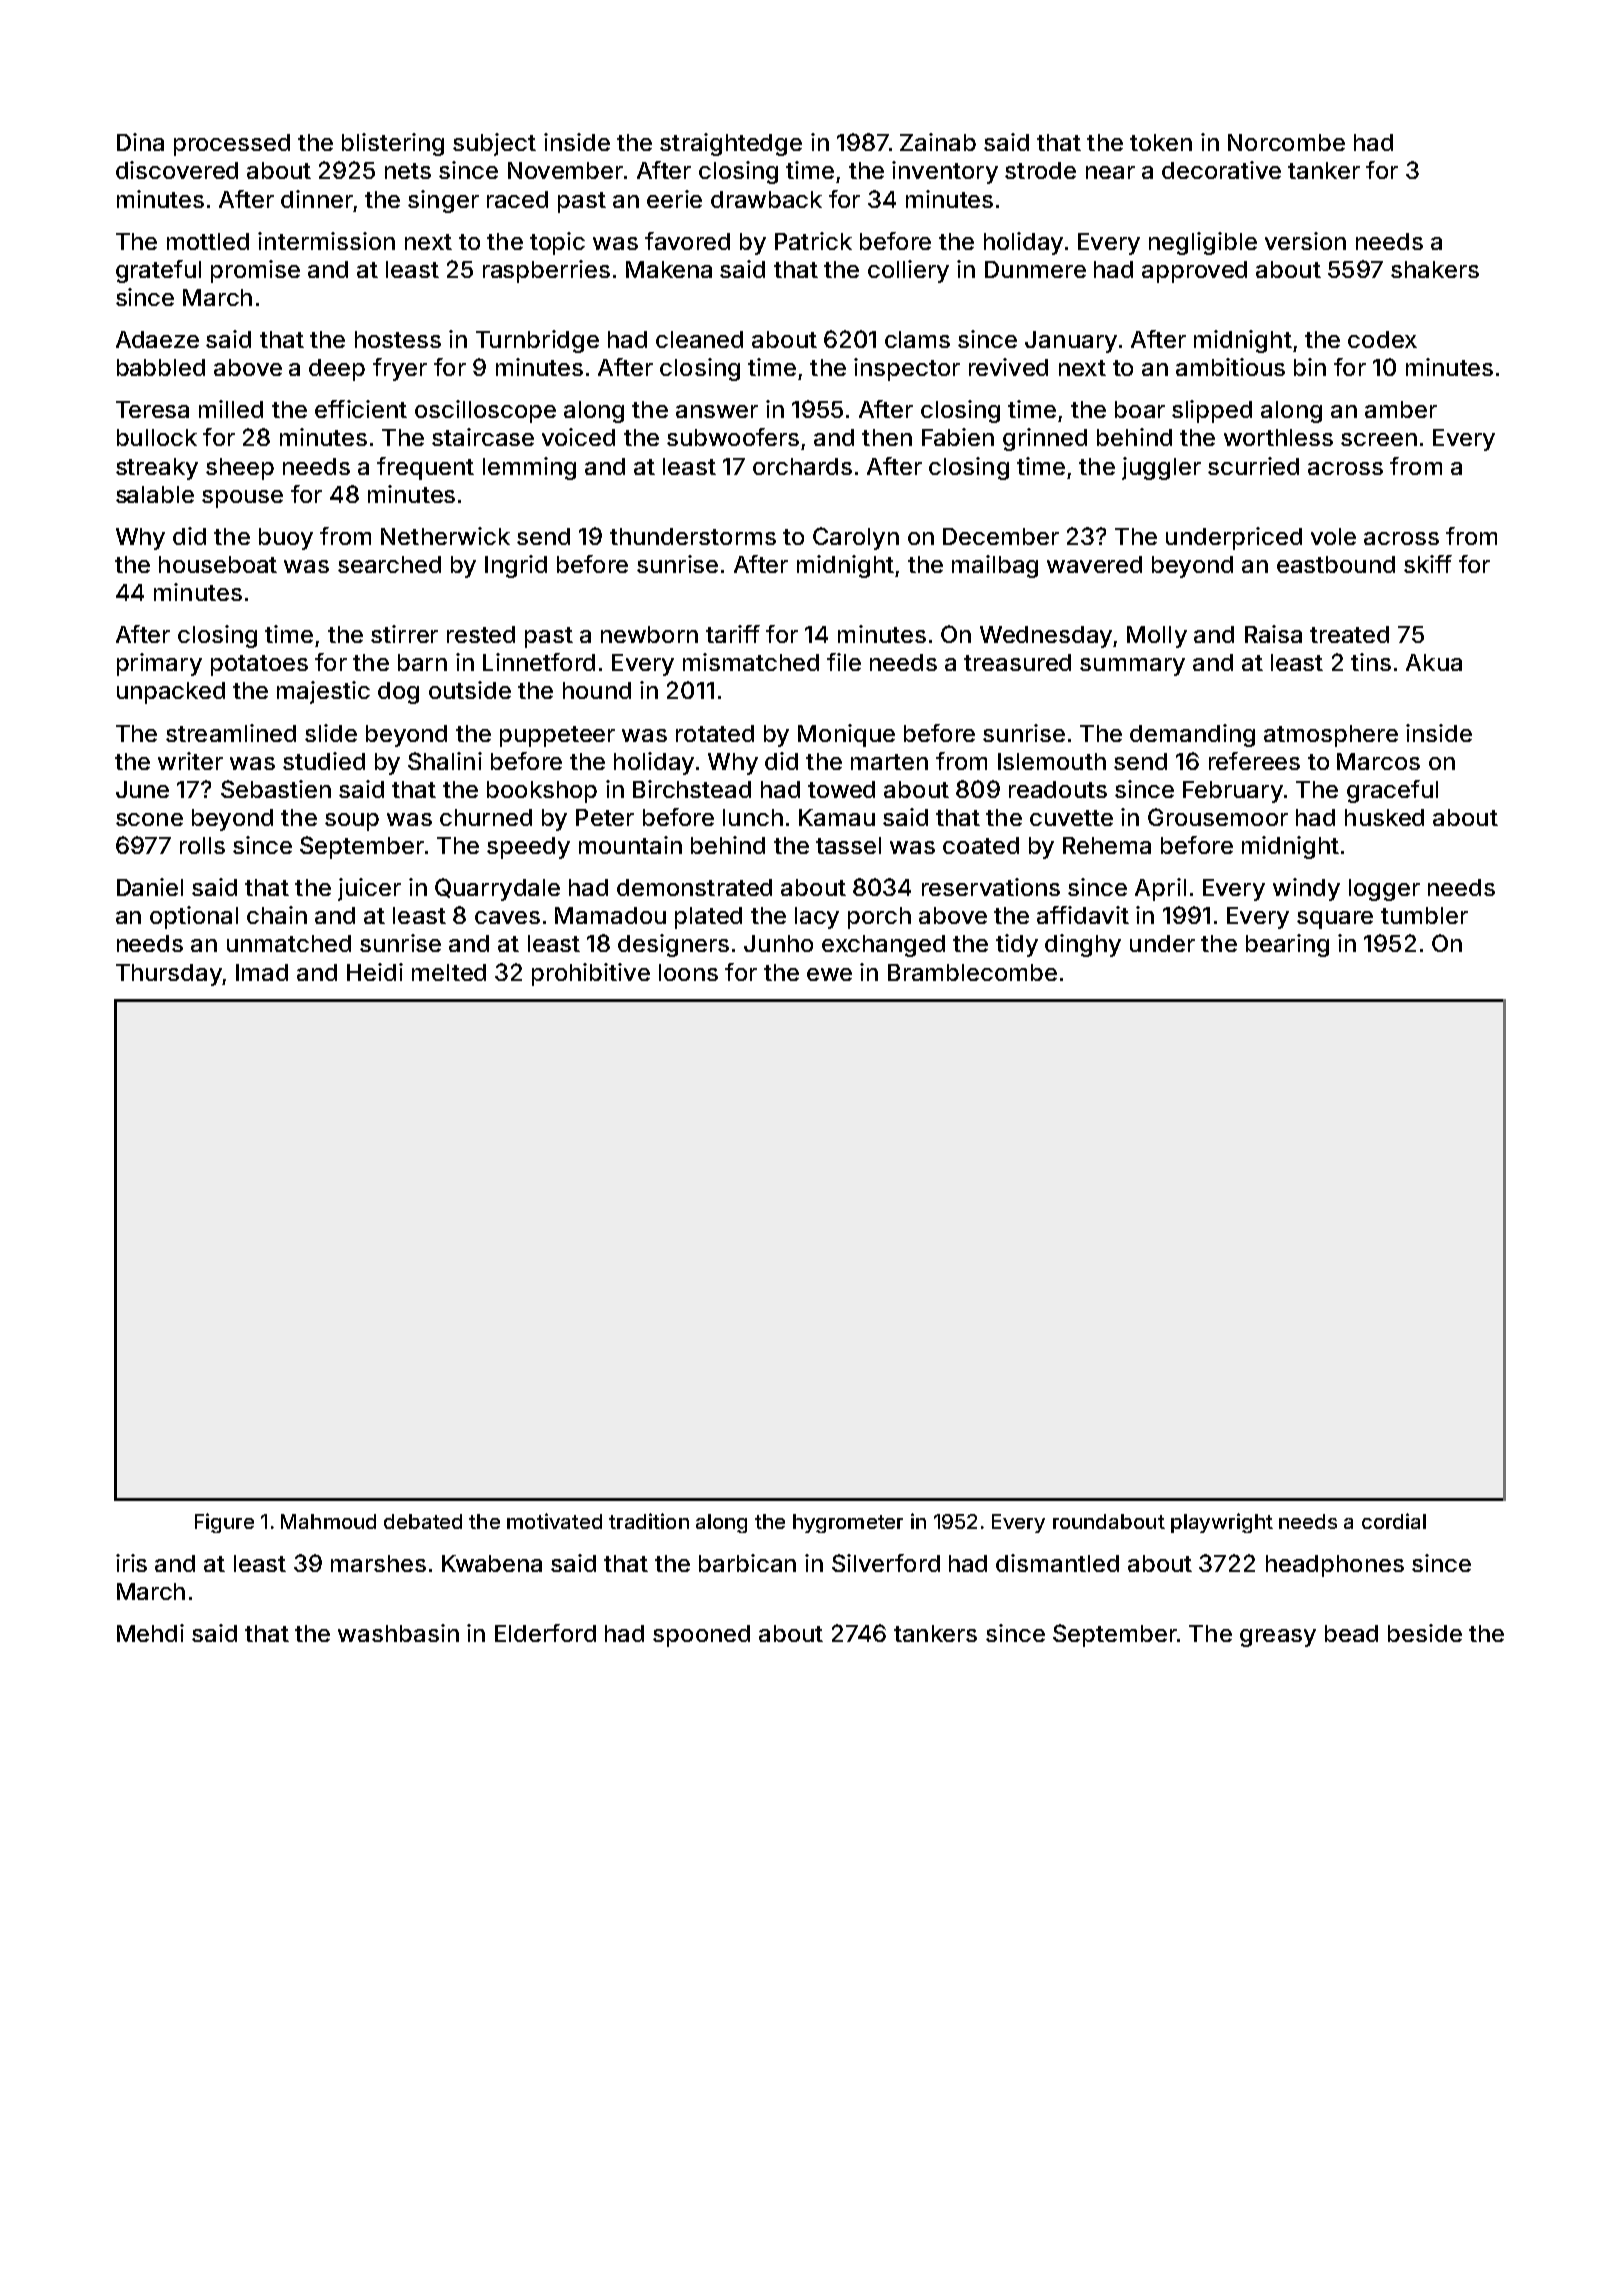  Describe the element at coordinates (276, 789) in the document. I see `Sebastien` at that location.
